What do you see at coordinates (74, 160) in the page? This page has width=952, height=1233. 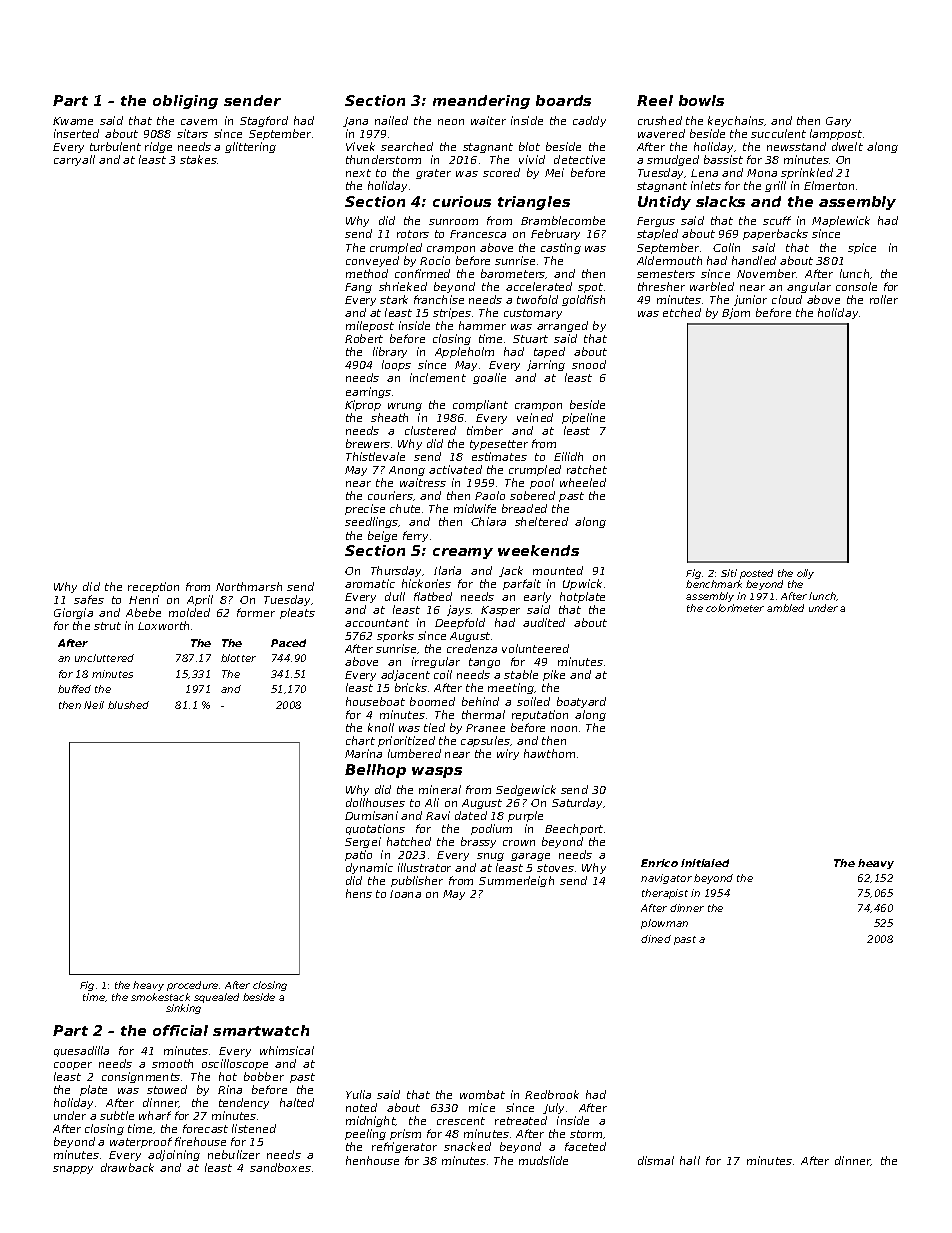 I see `carryall` at bounding box center [74, 160].
